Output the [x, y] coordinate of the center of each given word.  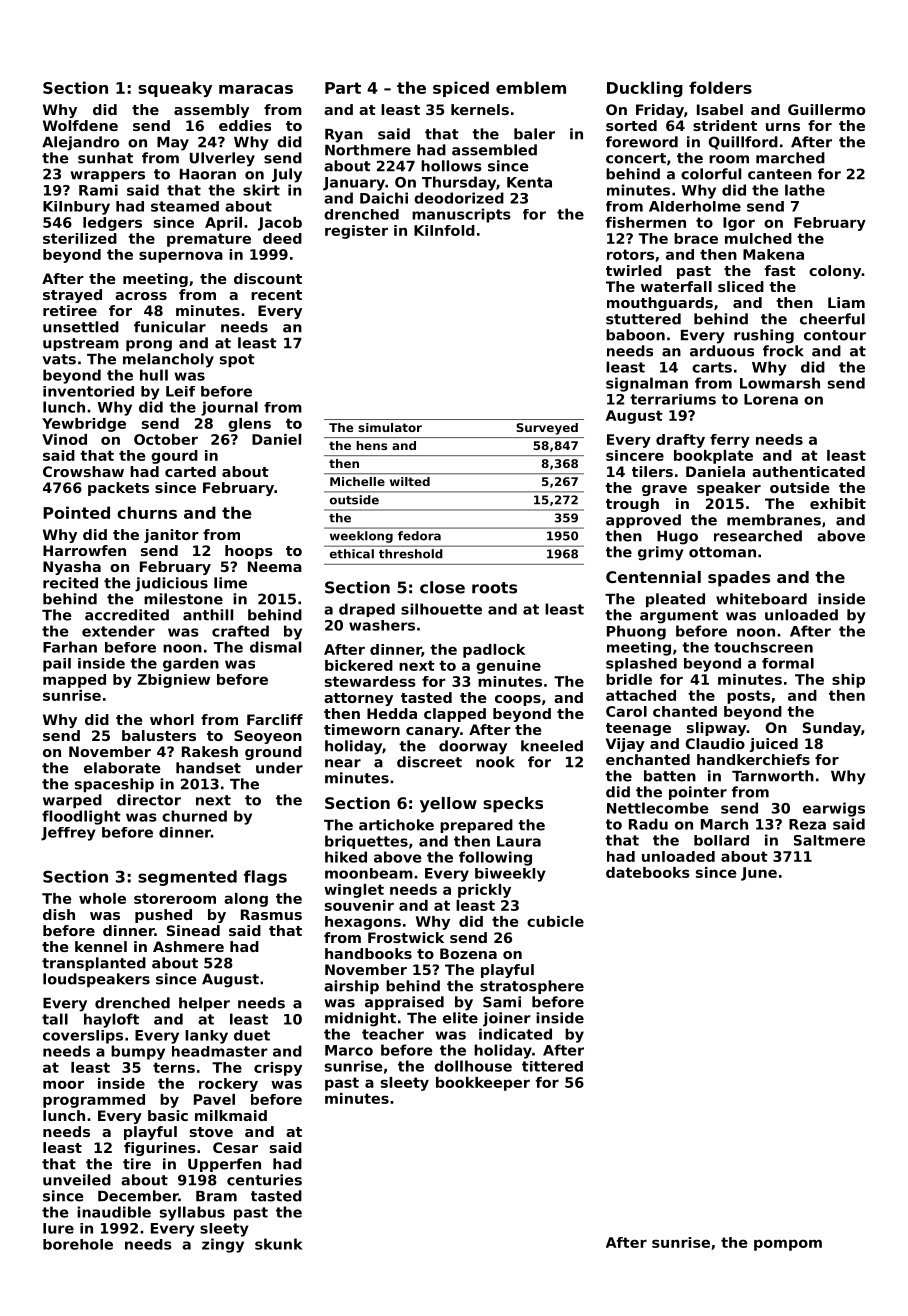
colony [835, 272]
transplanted [94, 964]
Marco [349, 1050]
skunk [279, 1244]
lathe [805, 190]
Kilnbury [76, 208]
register [356, 232]
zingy [223, 1245]
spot [237, 360]
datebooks [648, 872]
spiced [461, 89]
